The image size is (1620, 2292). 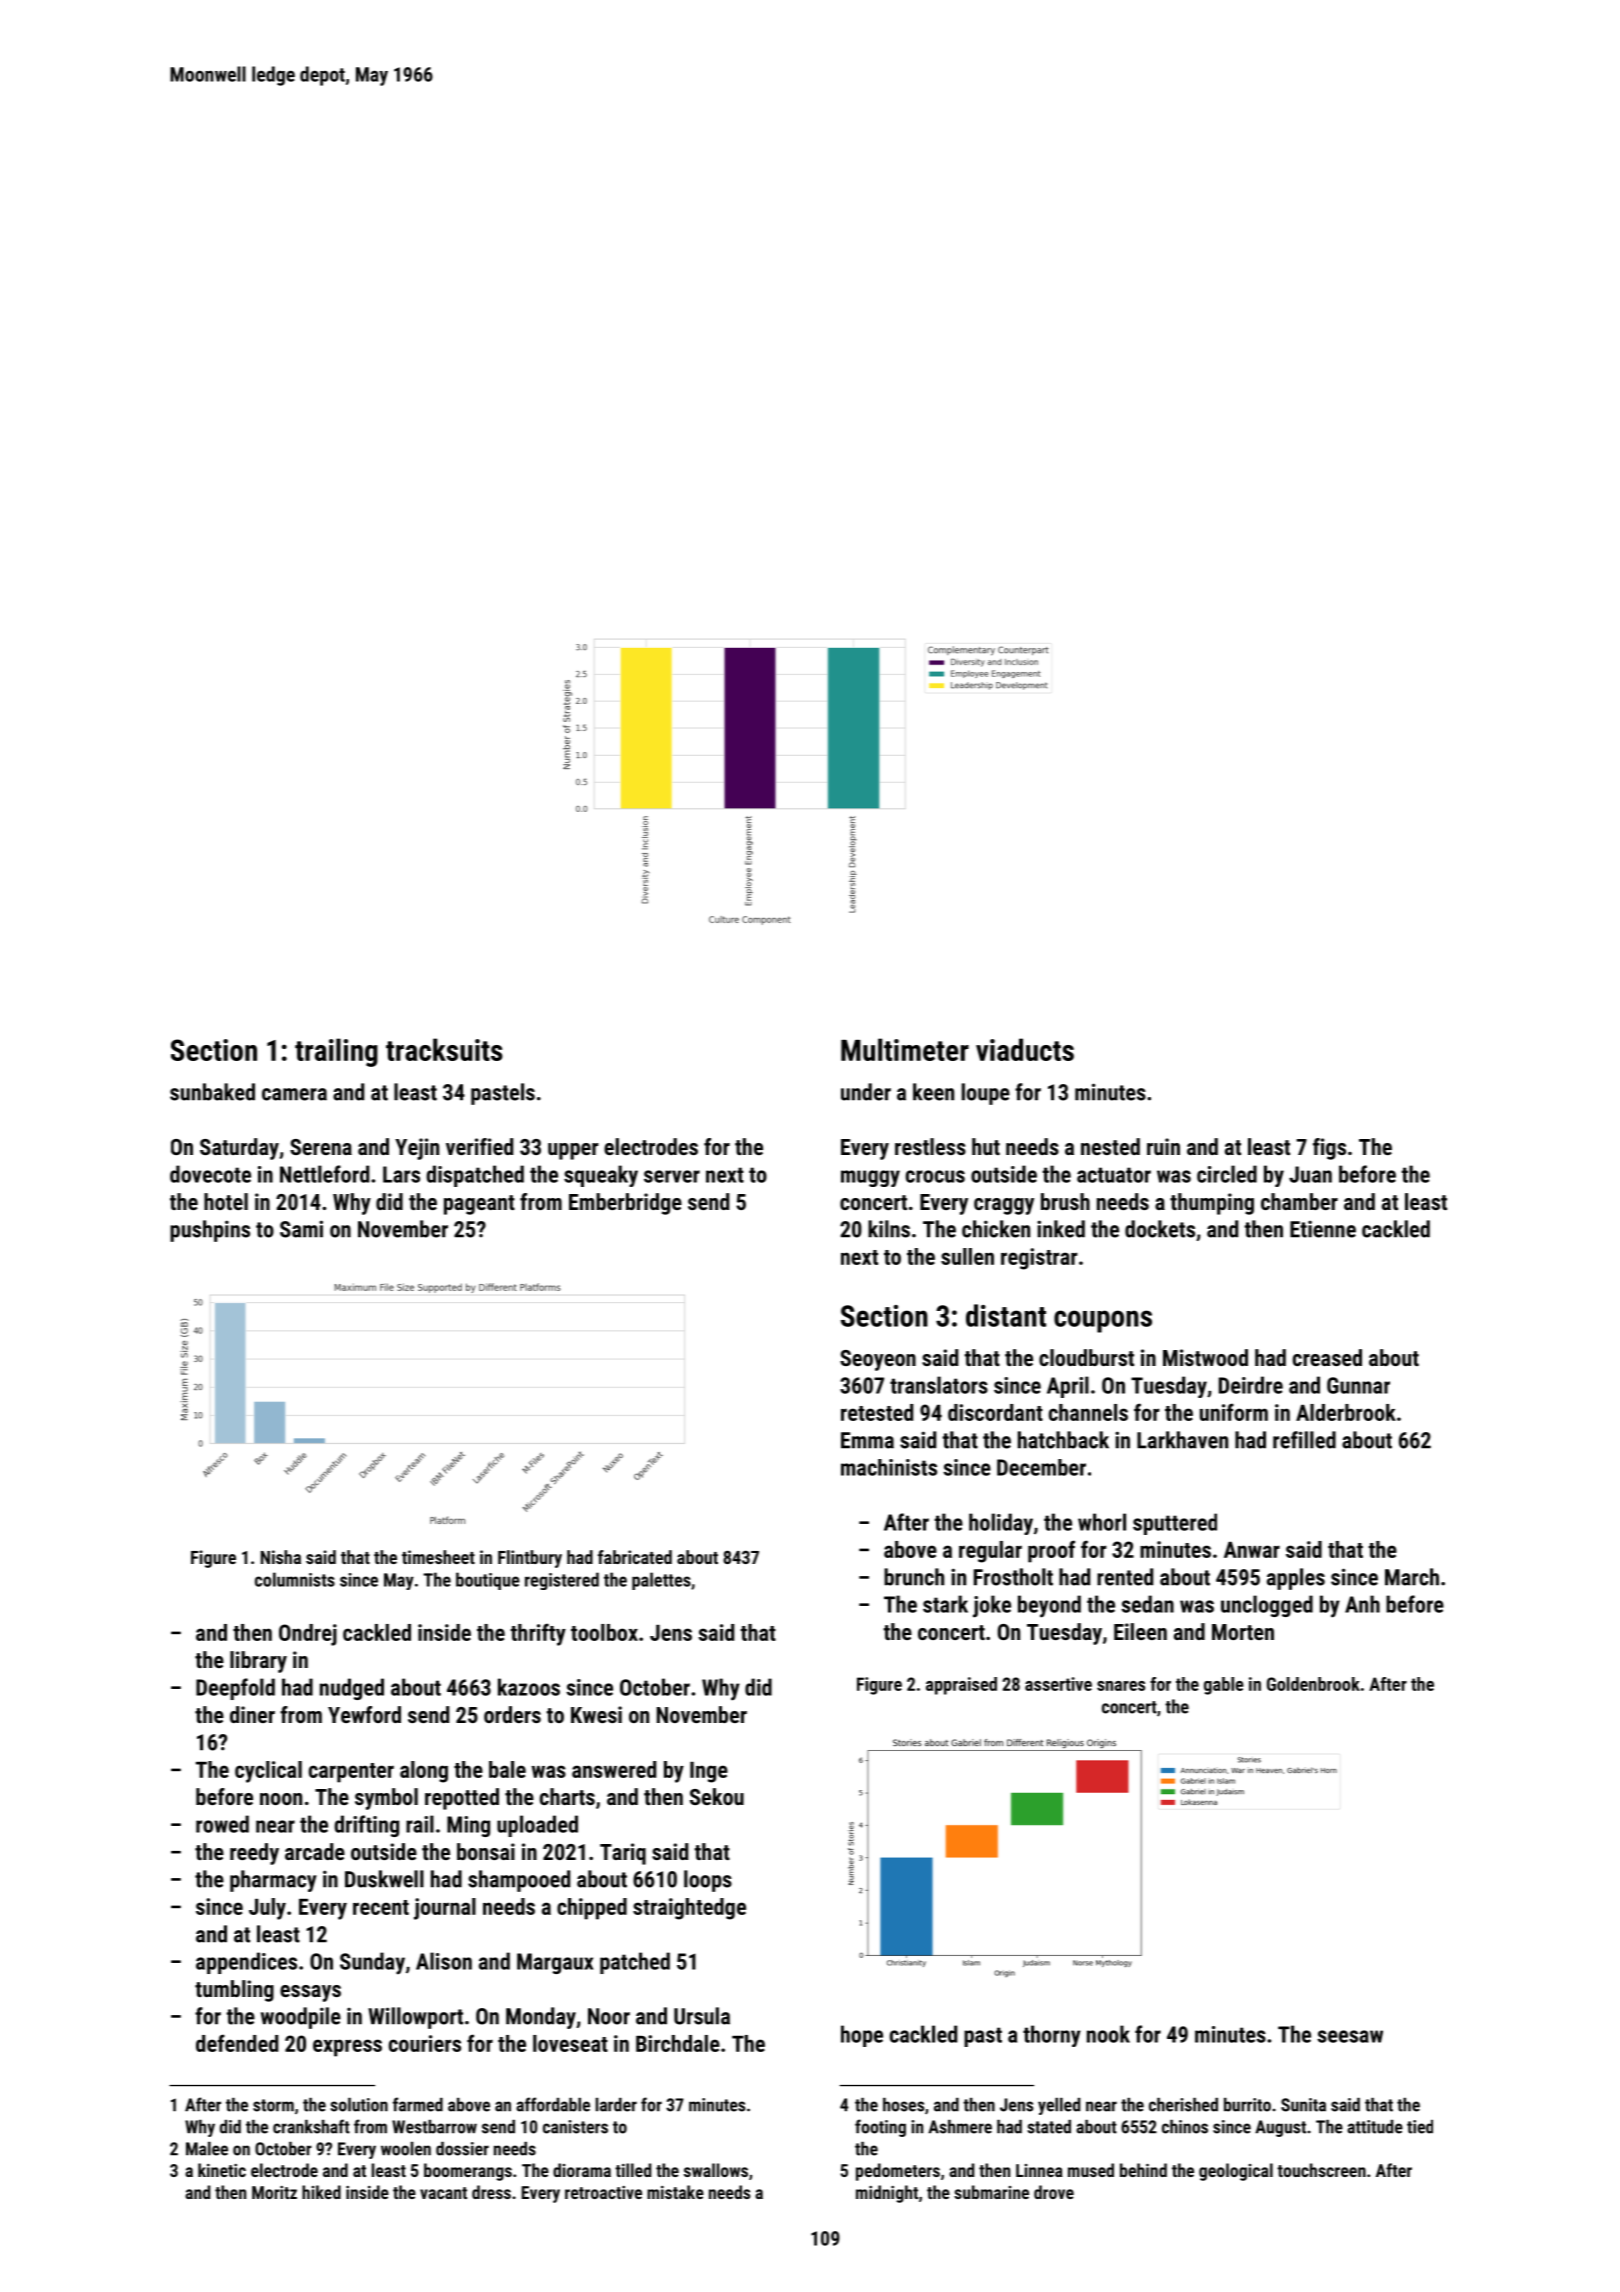 What do you see at coordinates (210, 1231) in the screenshot?
I see `pushpins` at bounding box center [210, 1231].
